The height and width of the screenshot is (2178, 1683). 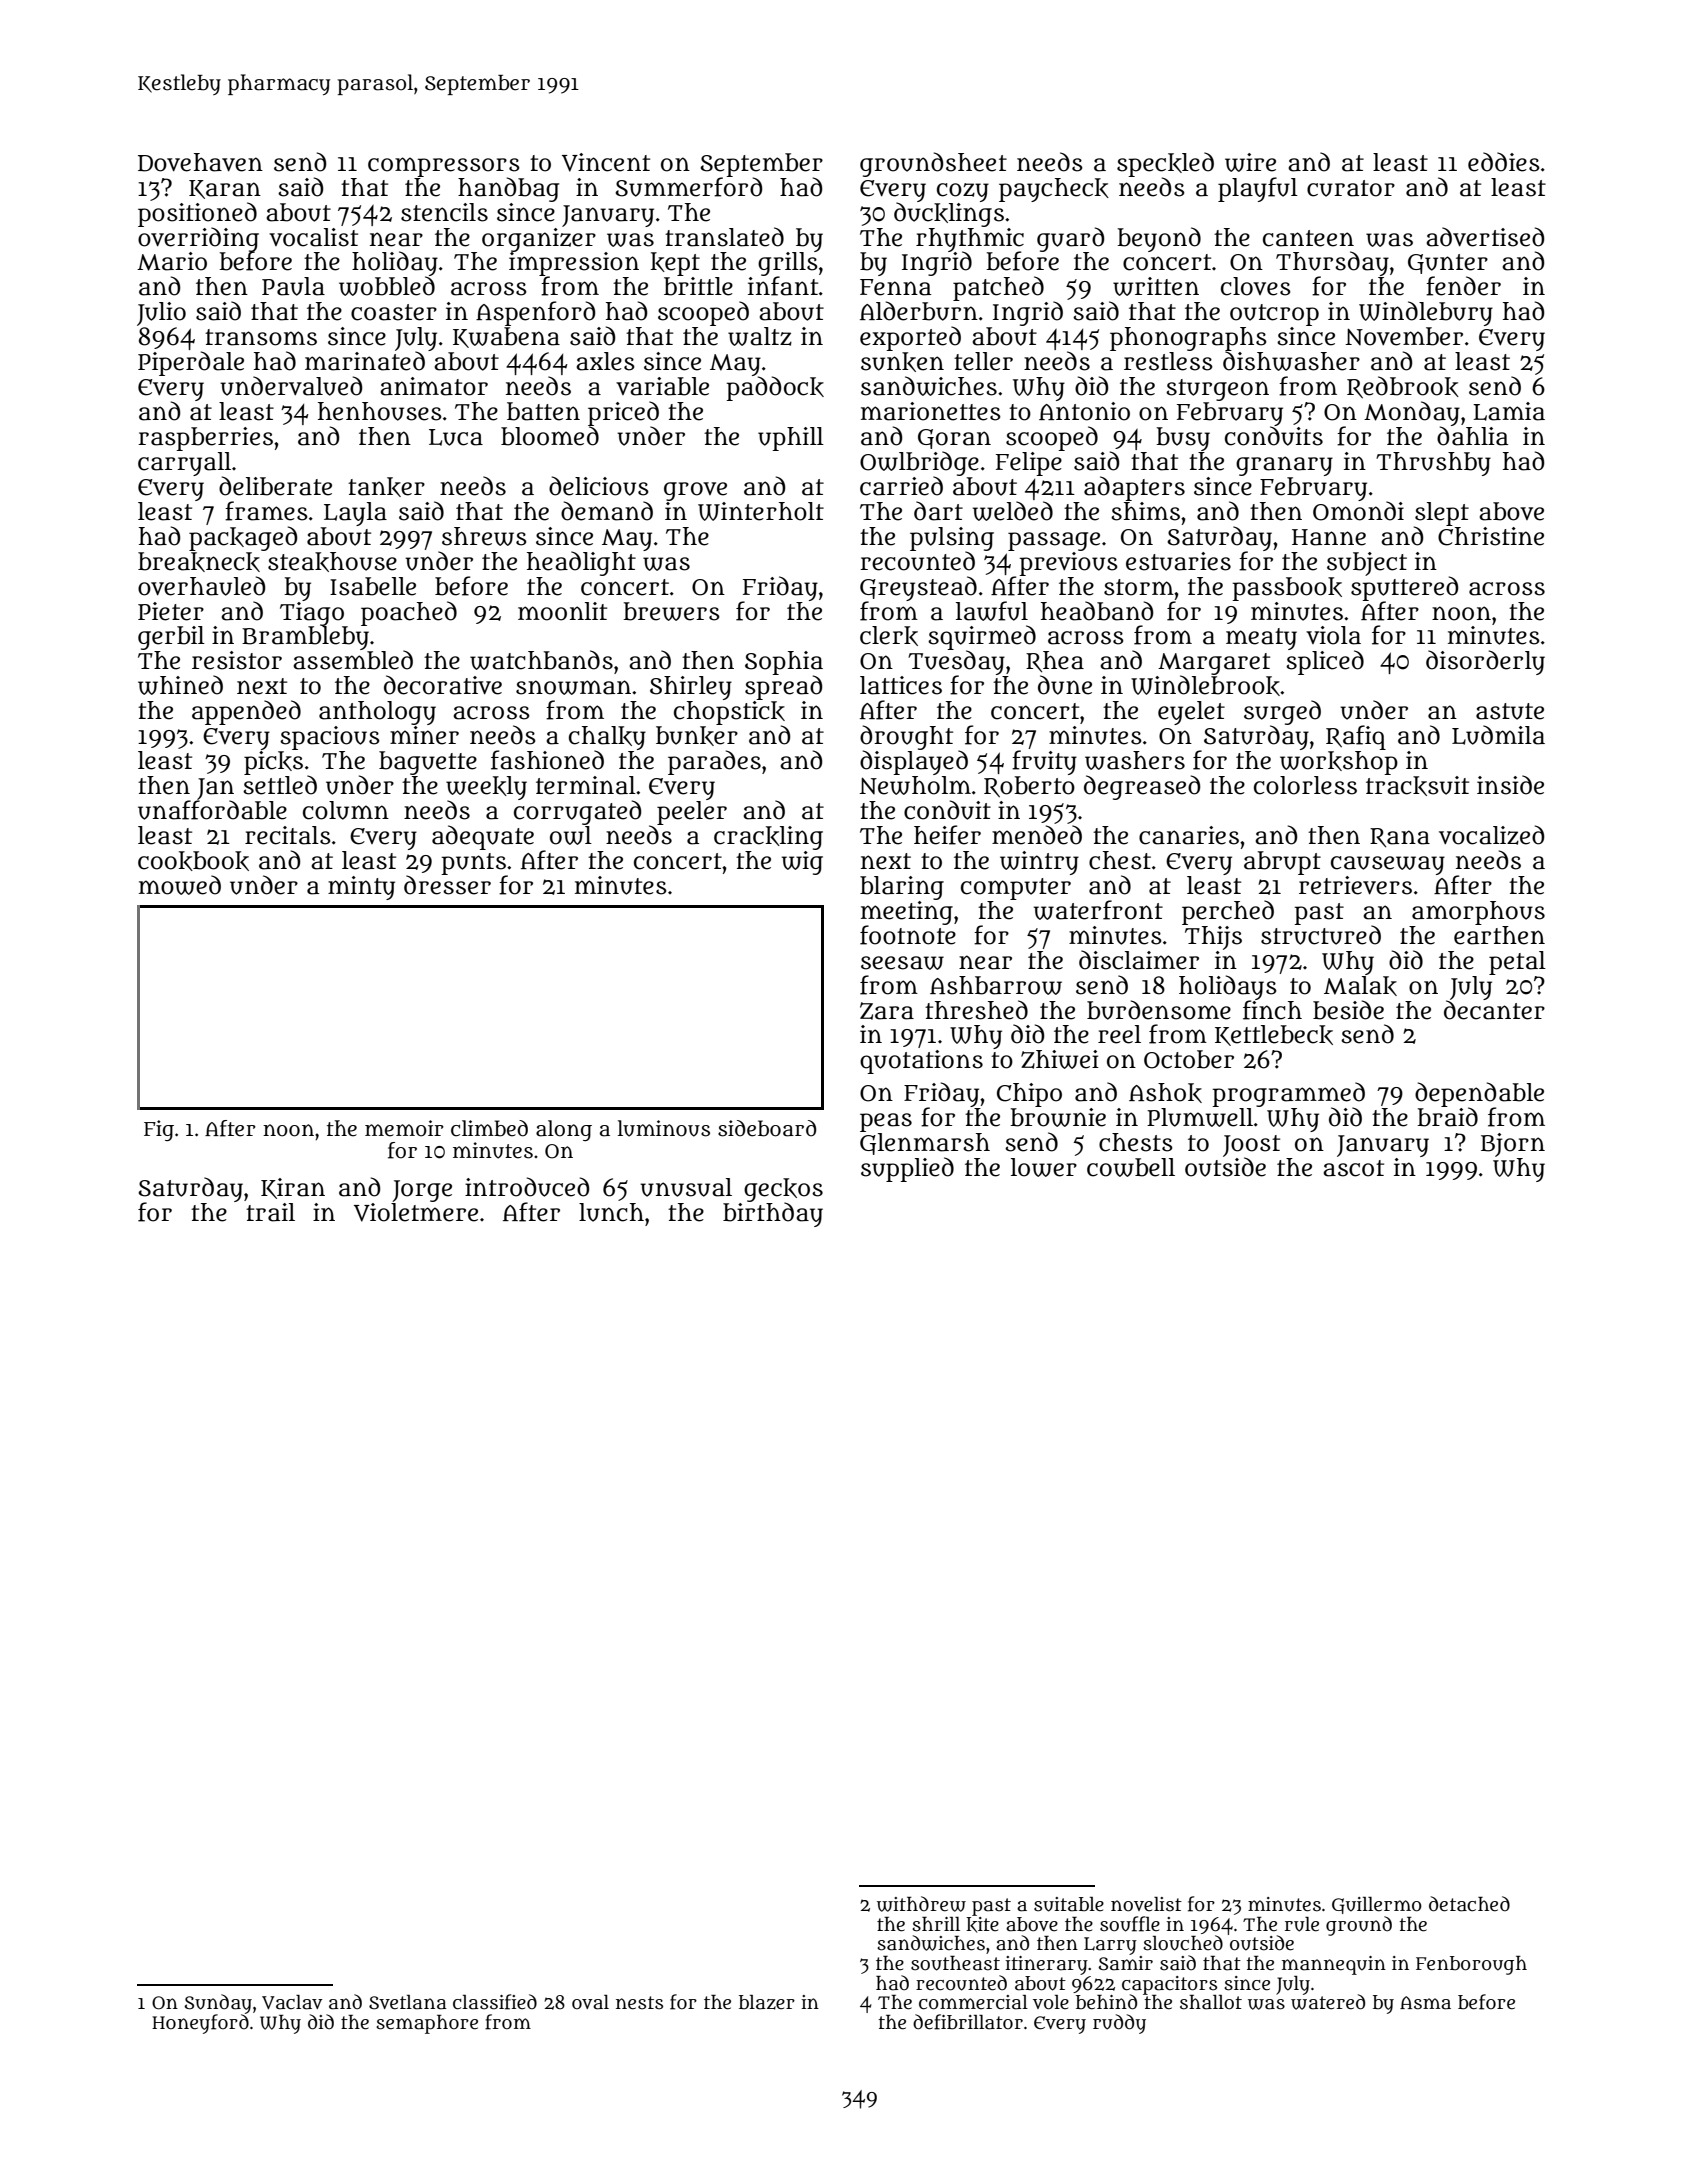 I want to click on wig, so click(x=802, y=863).
